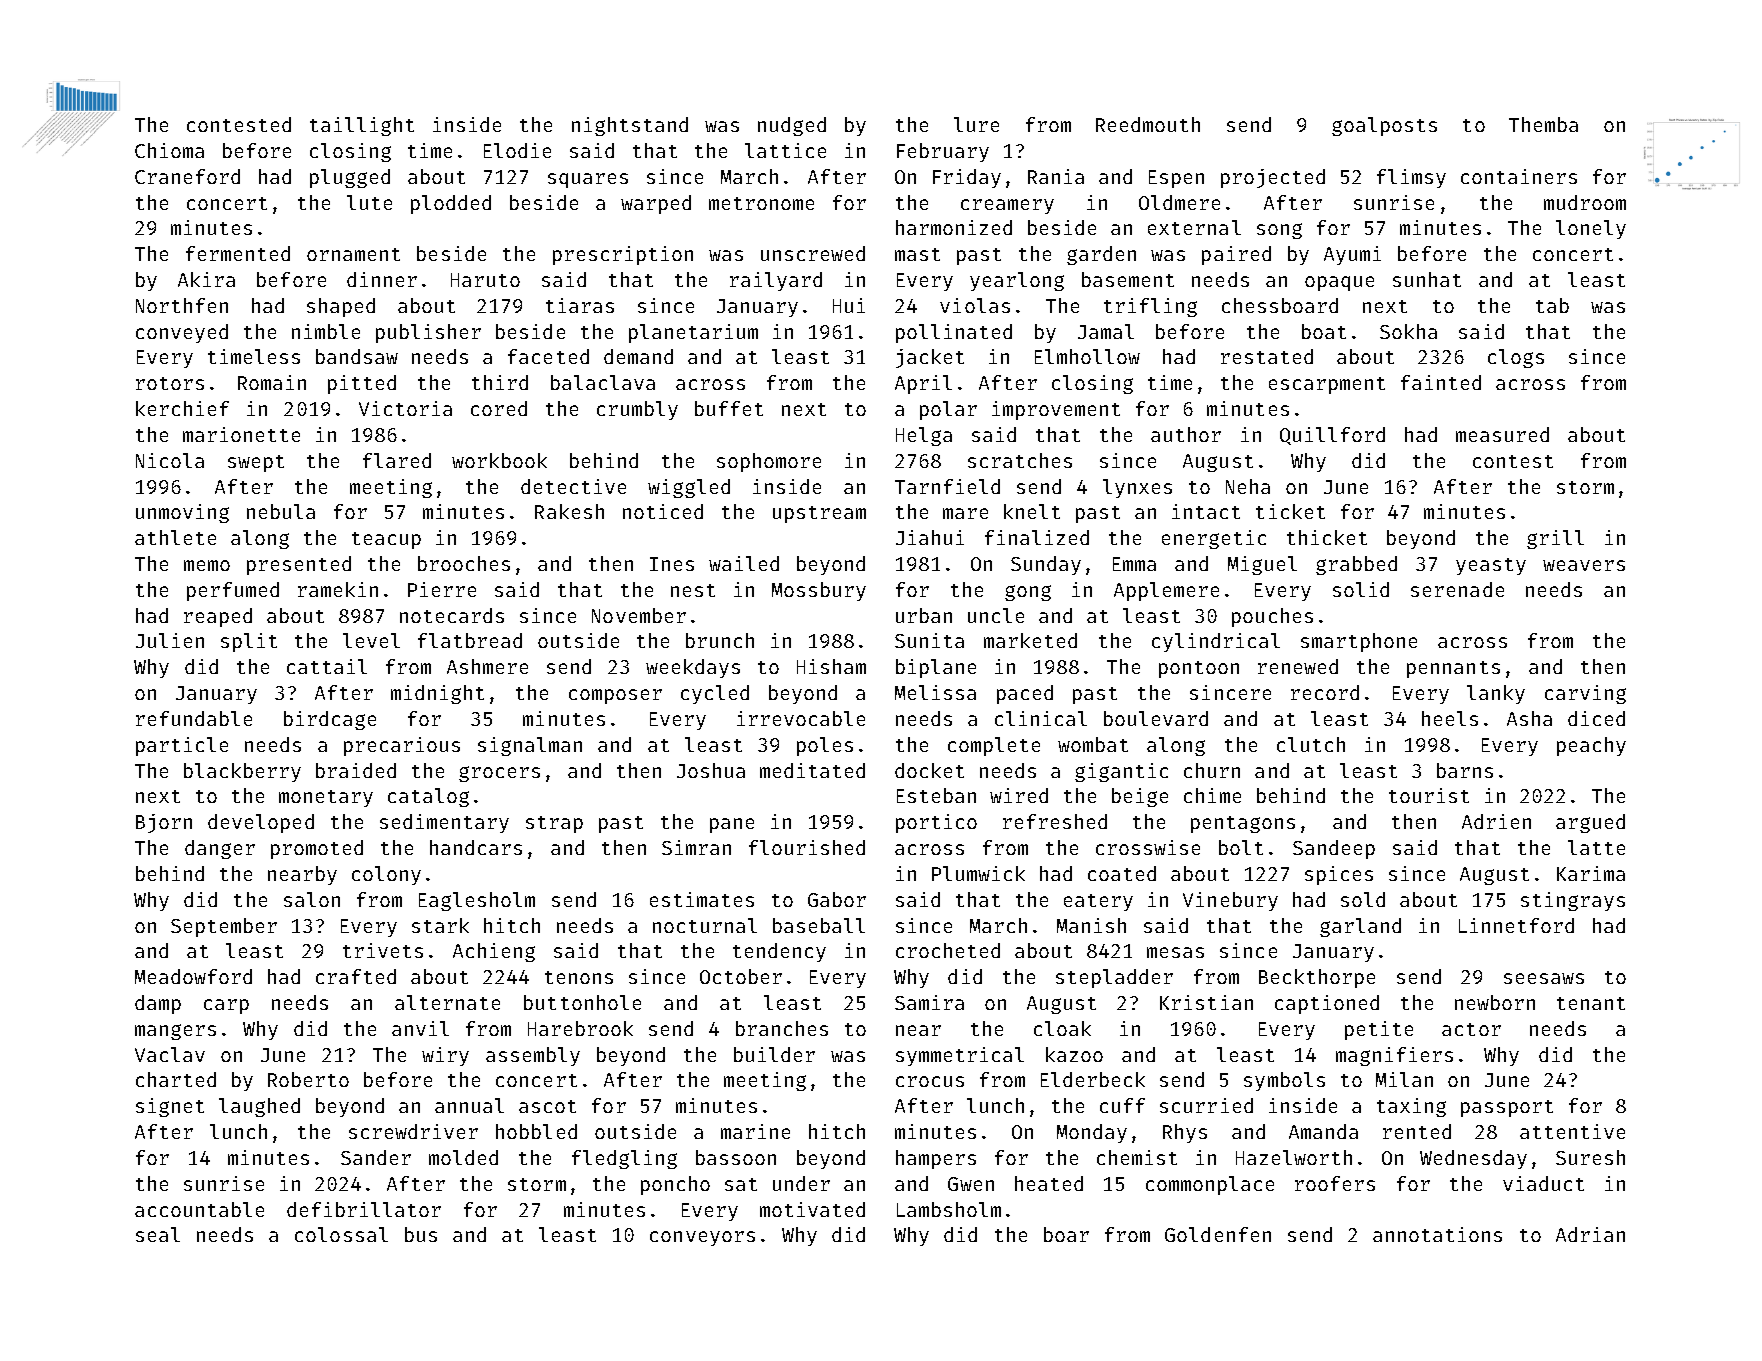 The image size is (1762, 1361). What do you see at coordinates (1056, 410) in the screenshot?
I see `improvement` at bounding box center [1056, 410].
